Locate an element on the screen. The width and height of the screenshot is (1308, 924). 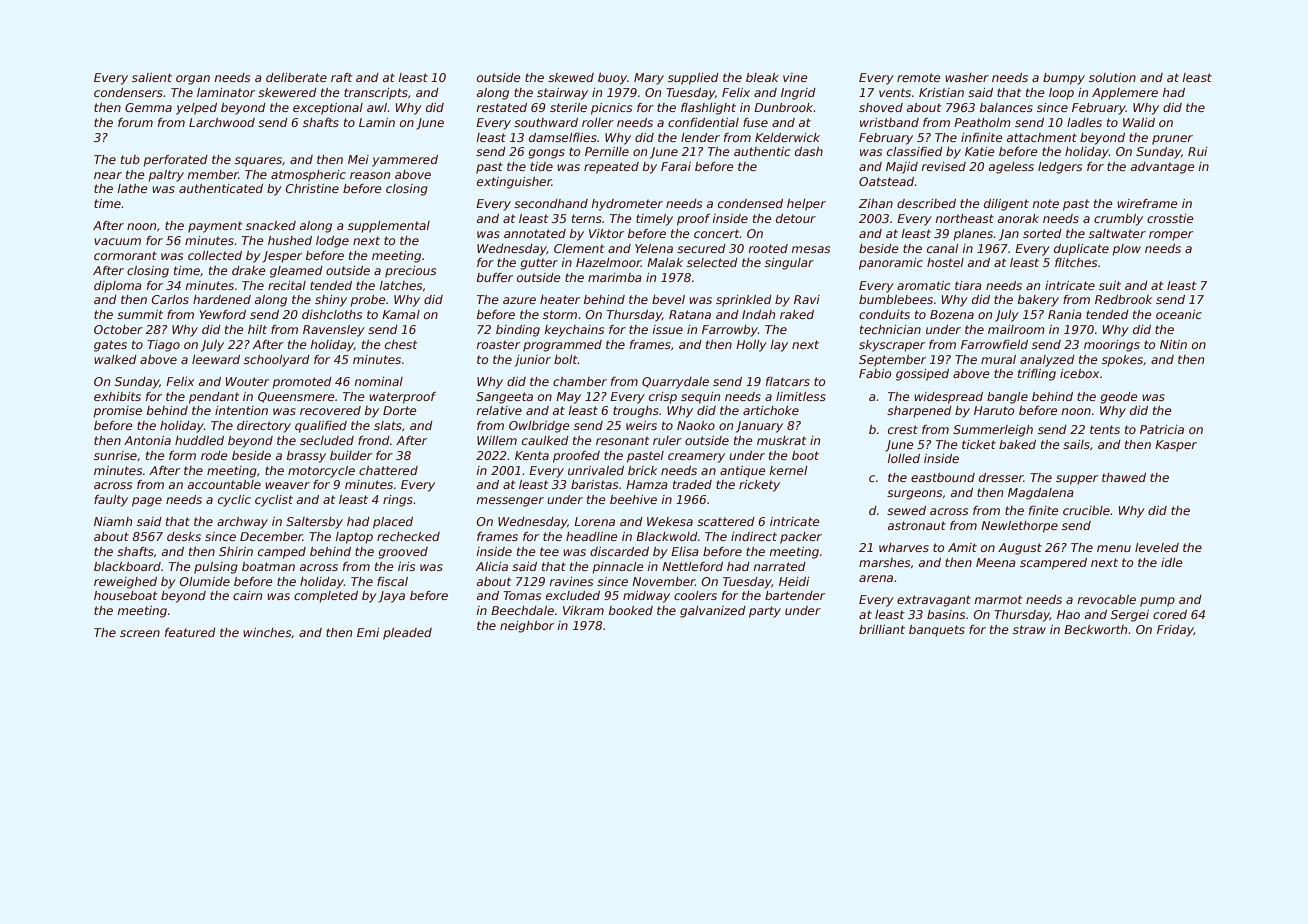
Emi is located at coordinates (368, 632).
